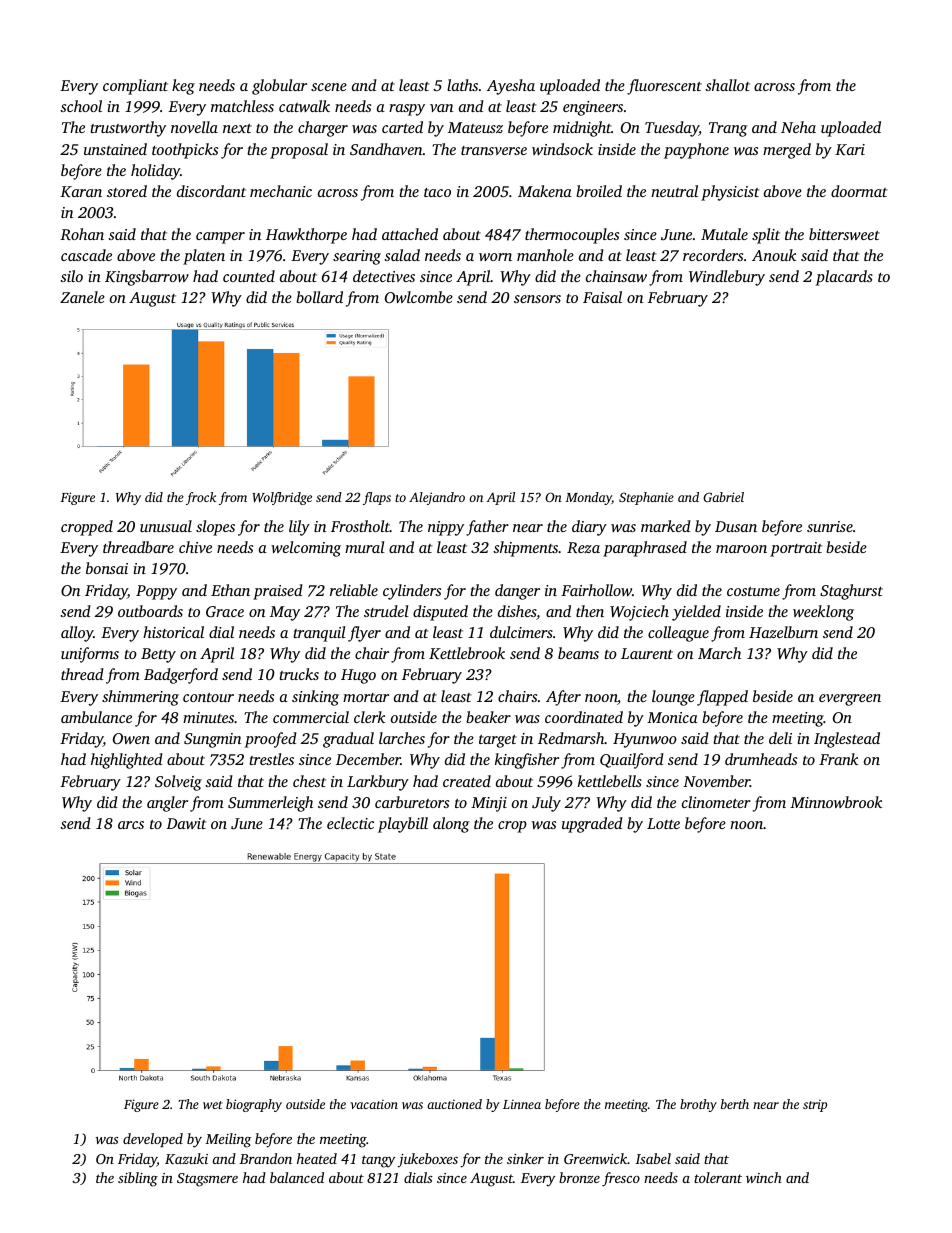  Describe the element at coordinates (147, 278) in the screenshot. I see `Kingsbarrow` at that location.
